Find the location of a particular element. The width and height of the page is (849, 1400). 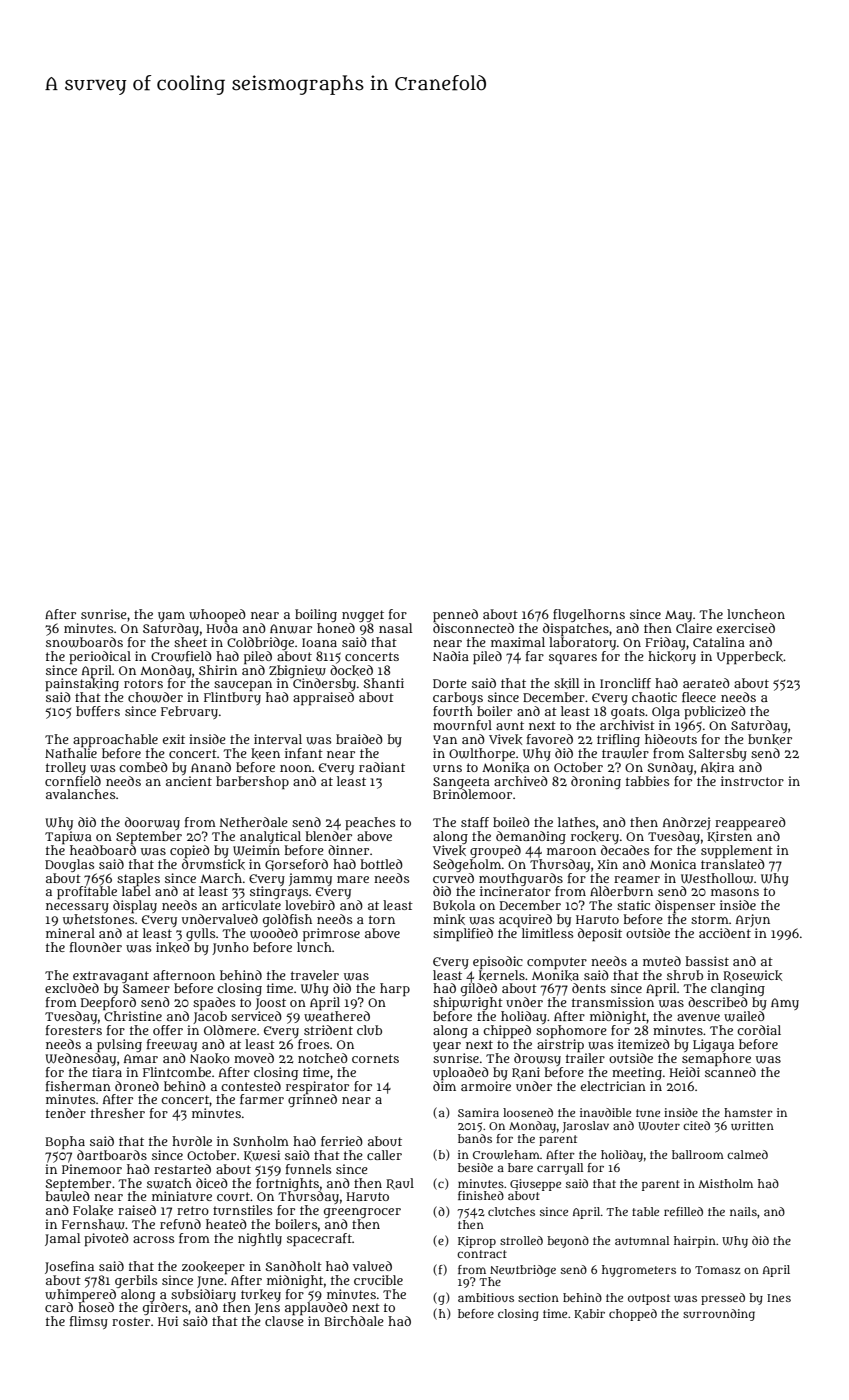

lovebird is located at coordinates (310, 905).
